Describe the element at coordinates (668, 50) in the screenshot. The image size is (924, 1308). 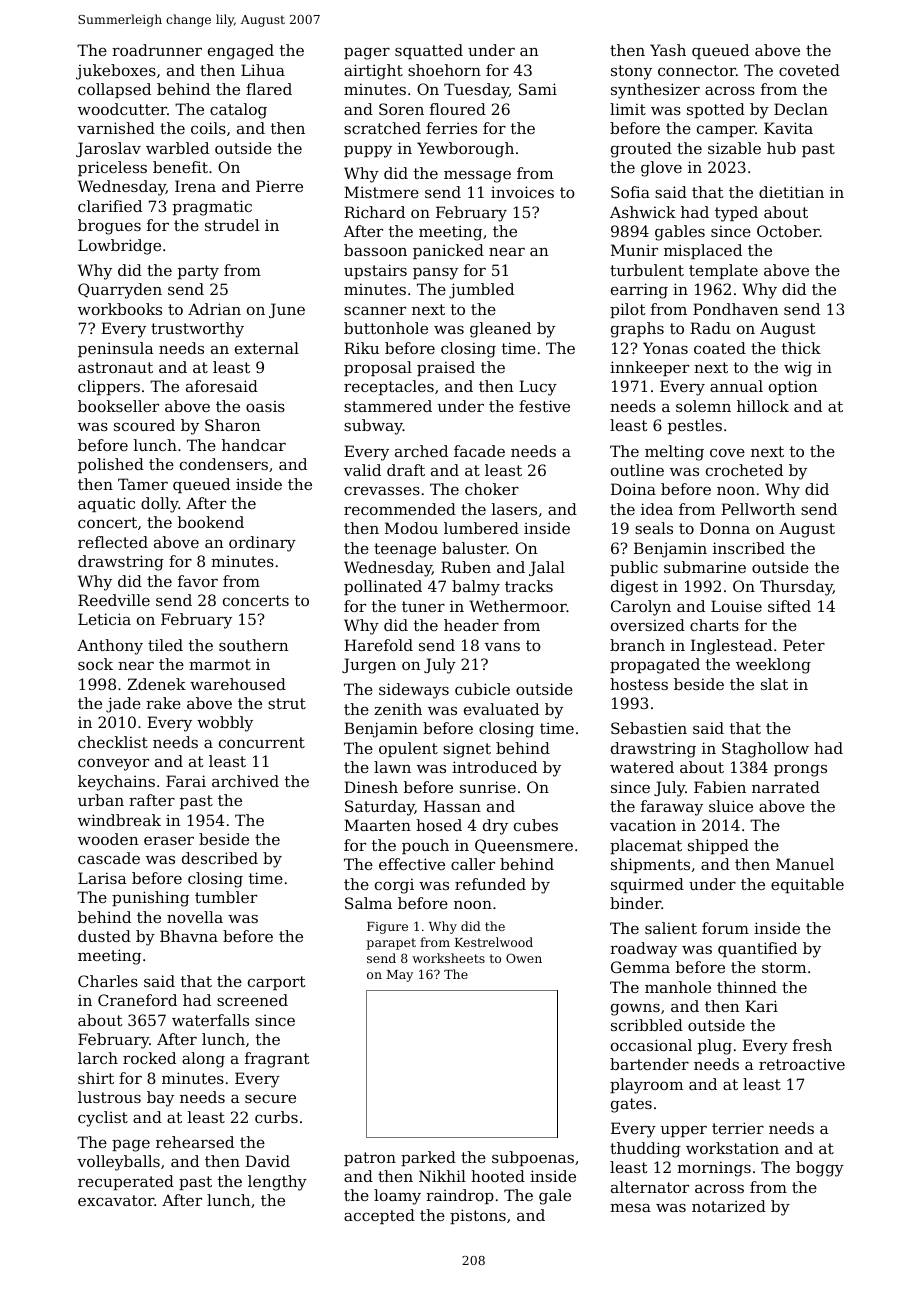
I see `Yash` at that location.
